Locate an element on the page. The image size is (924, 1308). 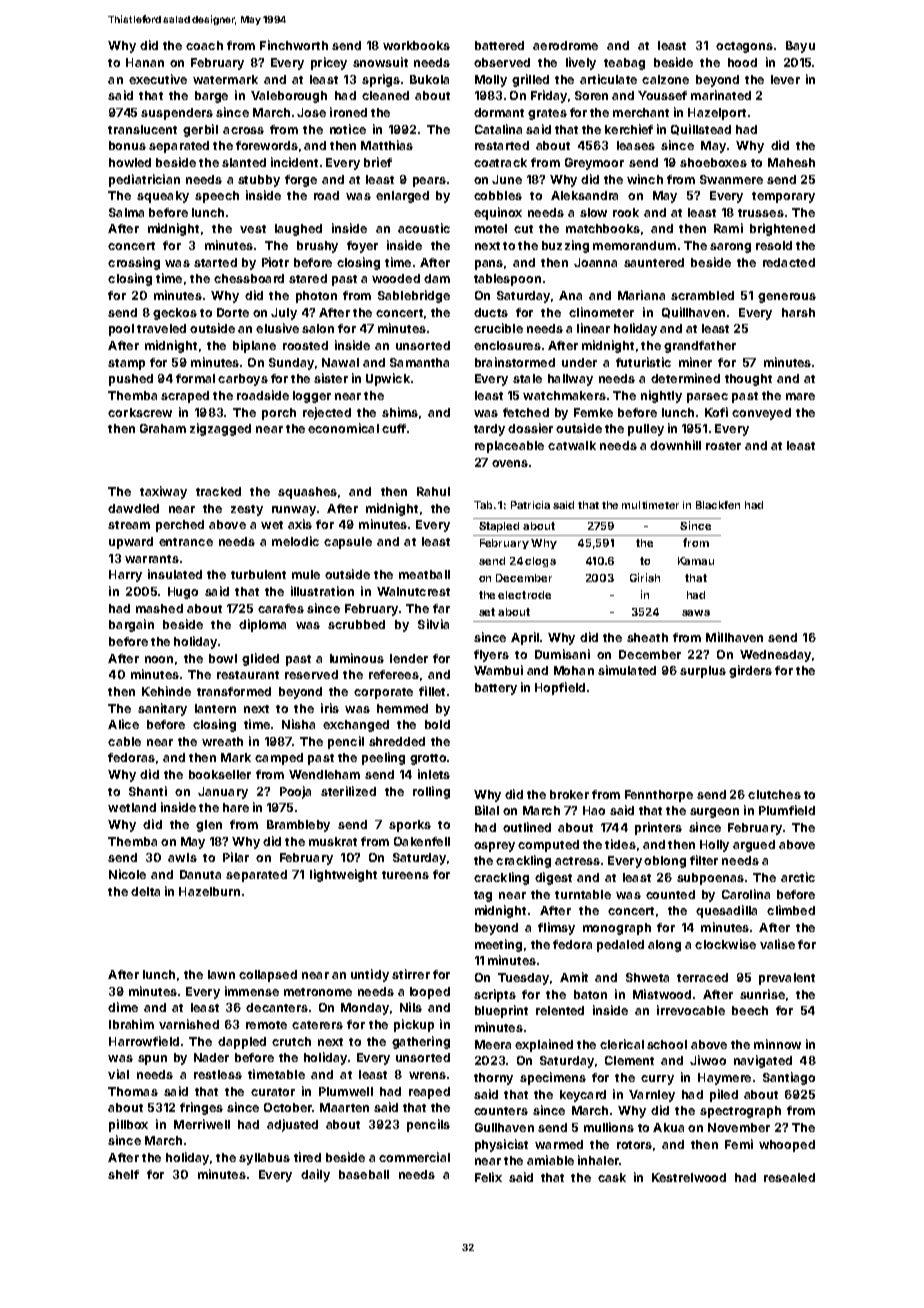
awls is located at coordinates (182, 857).
